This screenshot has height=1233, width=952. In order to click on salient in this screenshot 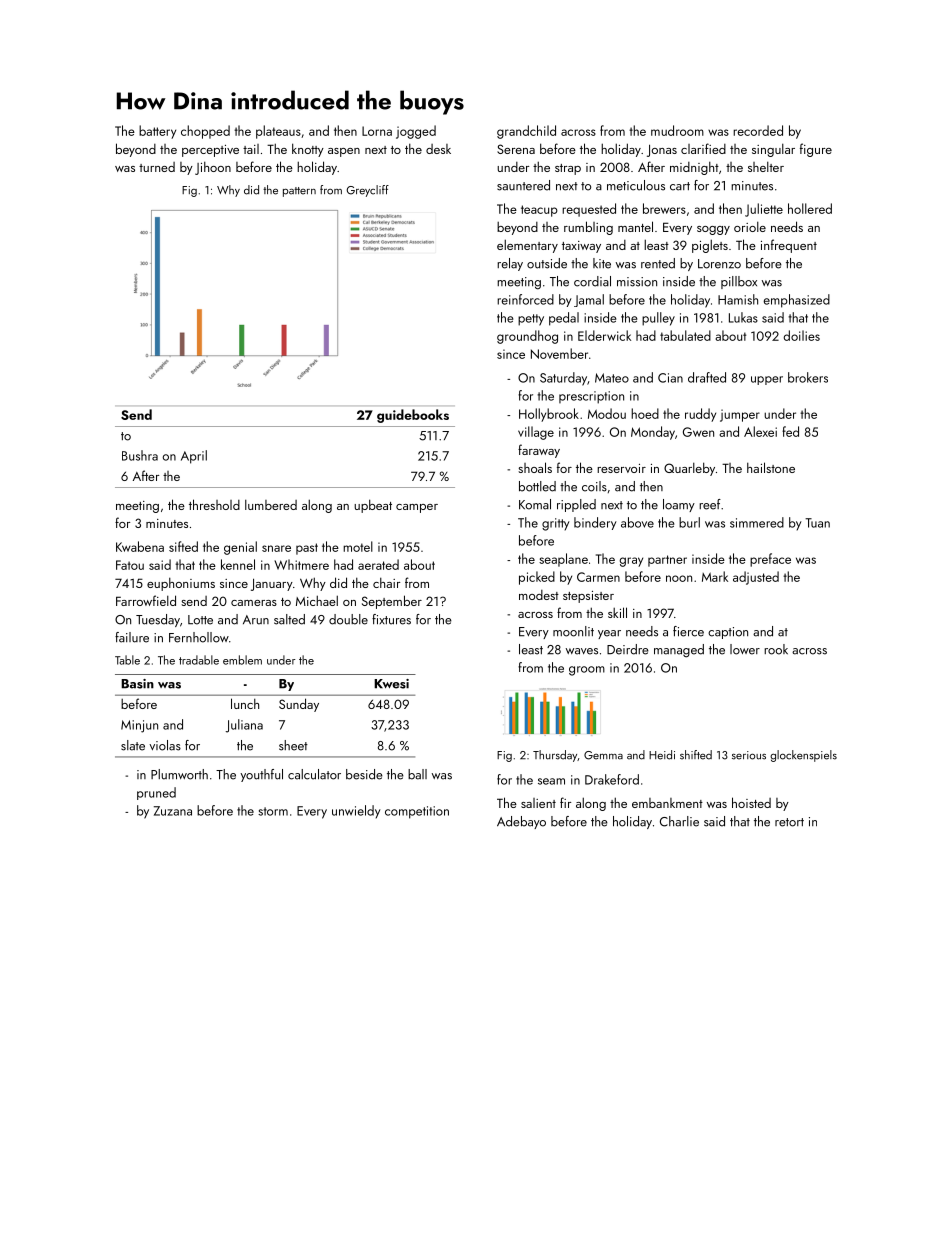, I will do `click(538, 803)`.
